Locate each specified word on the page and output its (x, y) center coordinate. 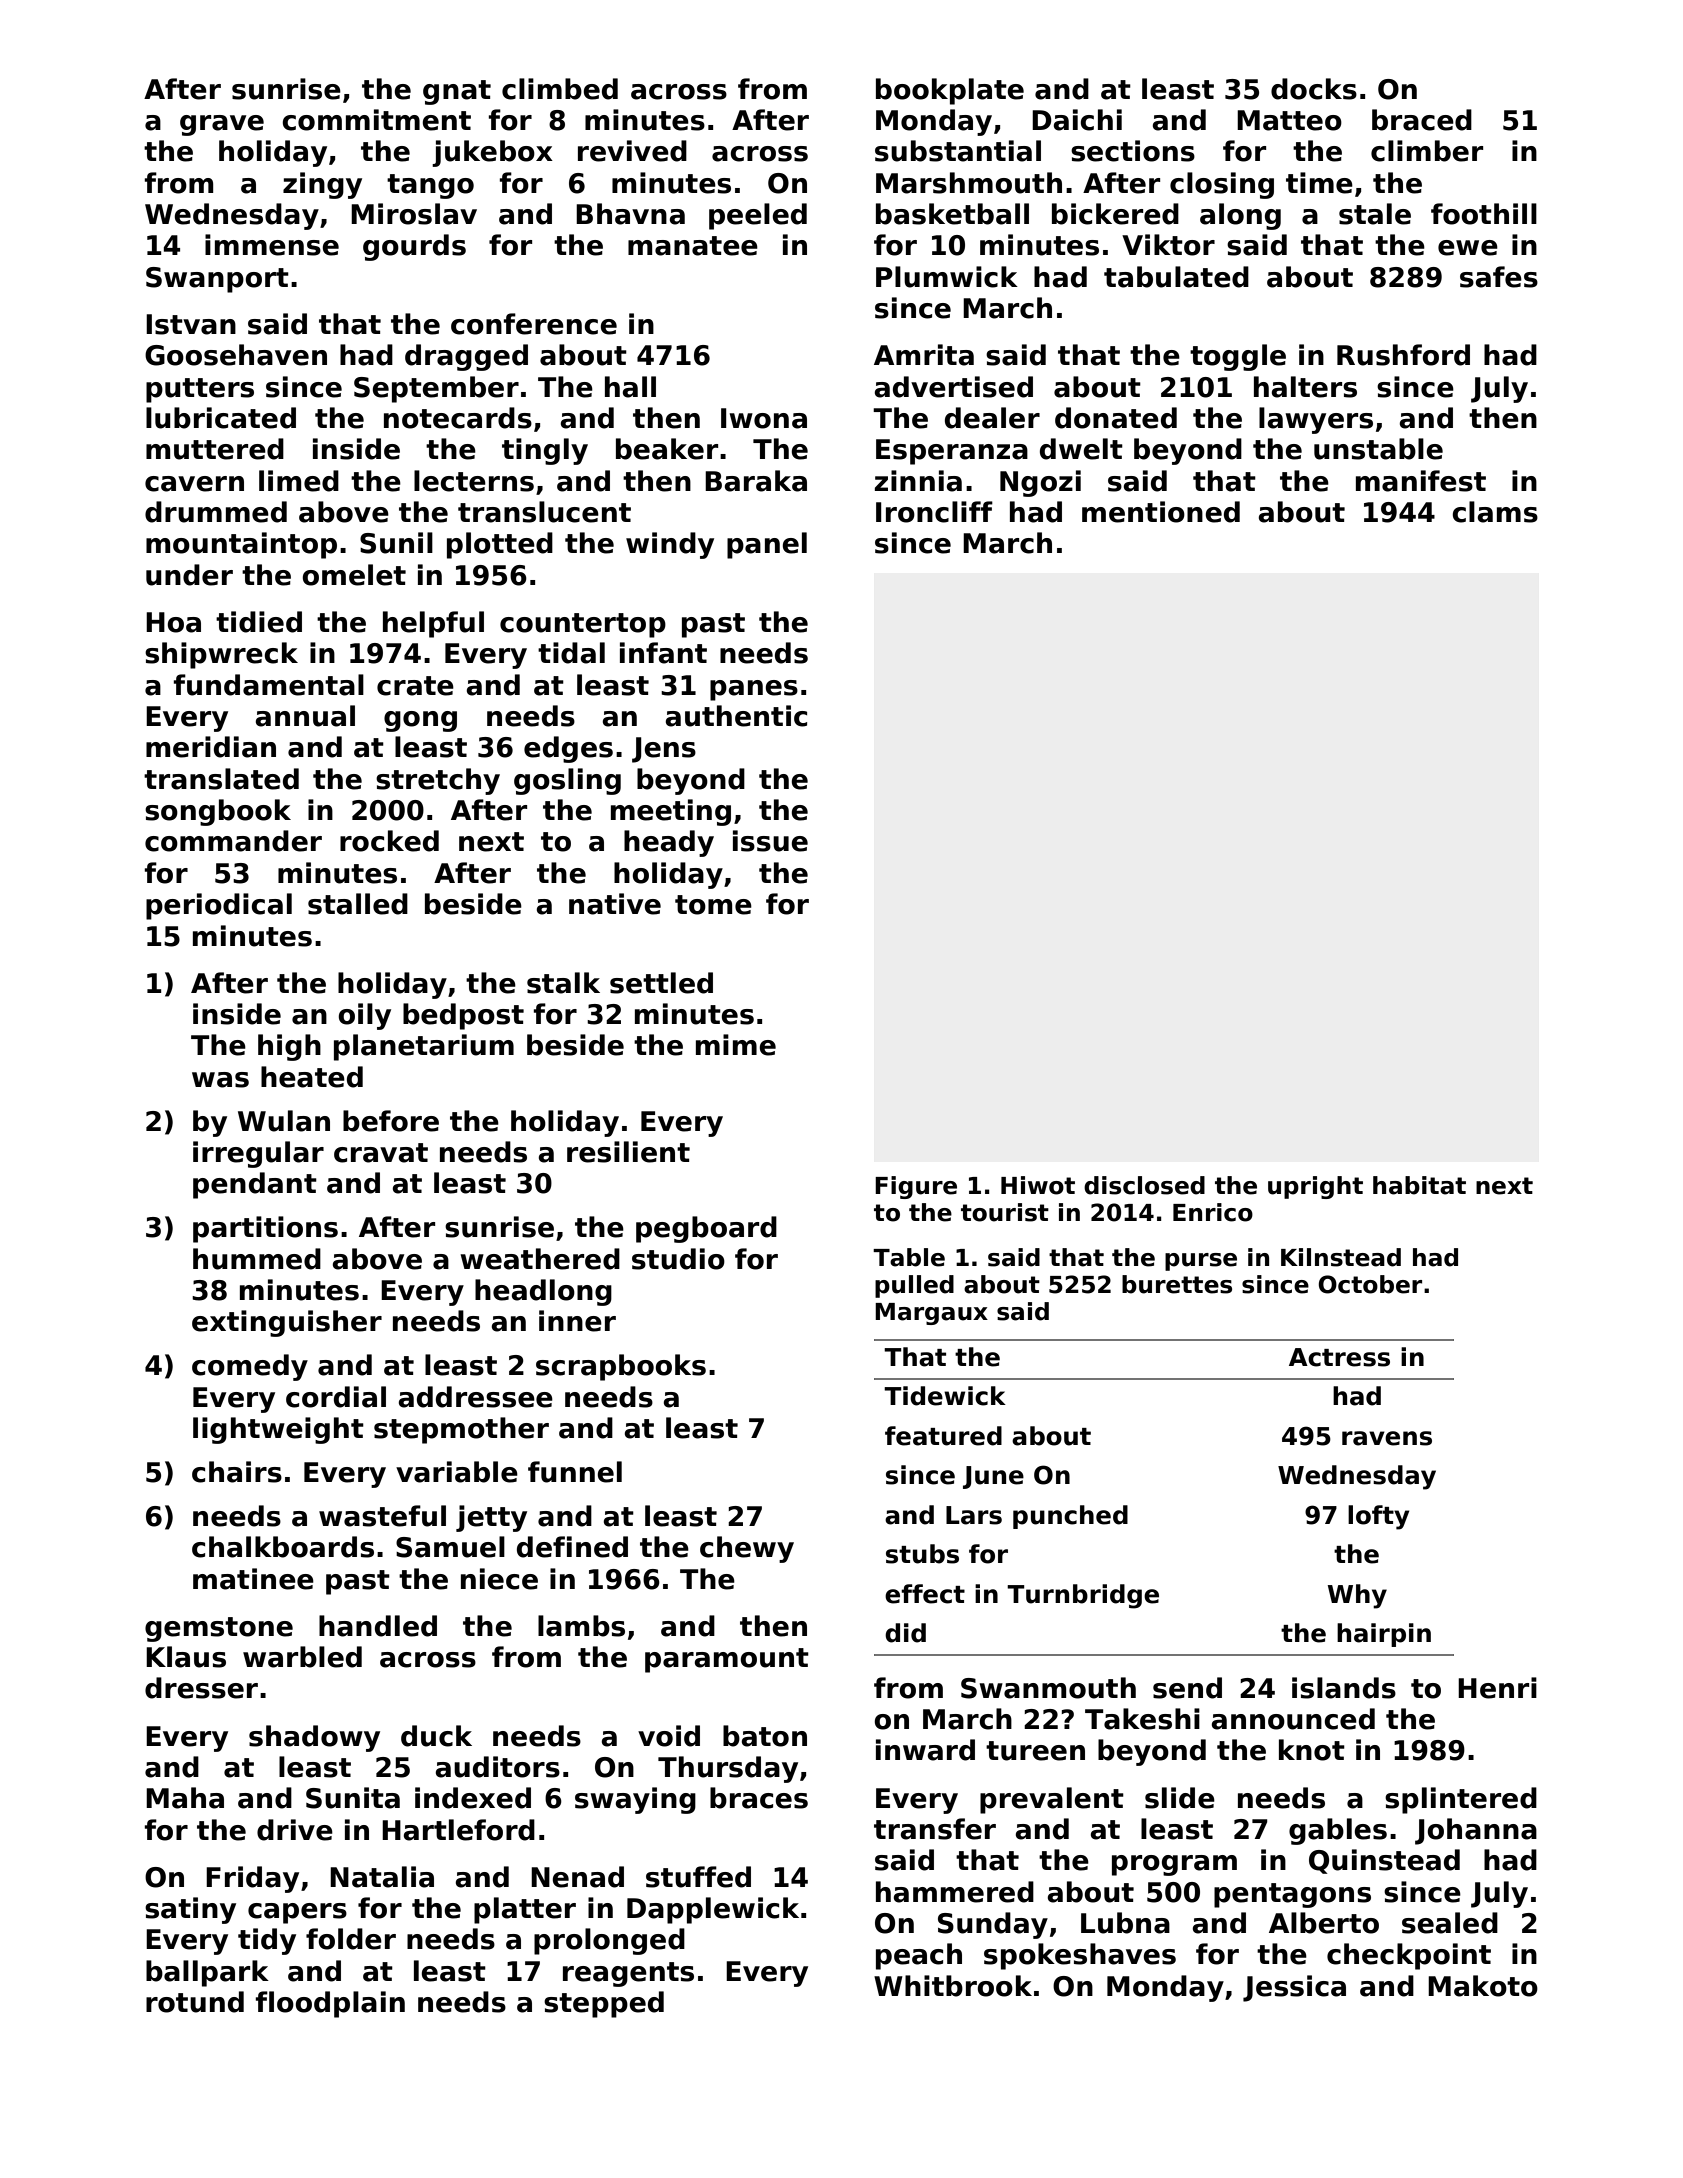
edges (568, 749)
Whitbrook (953, 1986)
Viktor (1168, 245)
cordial (336, 1397)
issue (770, 841)
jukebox (492, 153)
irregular (258, 1154)
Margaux (931, 1314)
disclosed (1144, 1185)
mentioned (1161, 512)
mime (736, 1045)
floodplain (330, 2004)
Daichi (1077, 120)
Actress (1339, 1357)
